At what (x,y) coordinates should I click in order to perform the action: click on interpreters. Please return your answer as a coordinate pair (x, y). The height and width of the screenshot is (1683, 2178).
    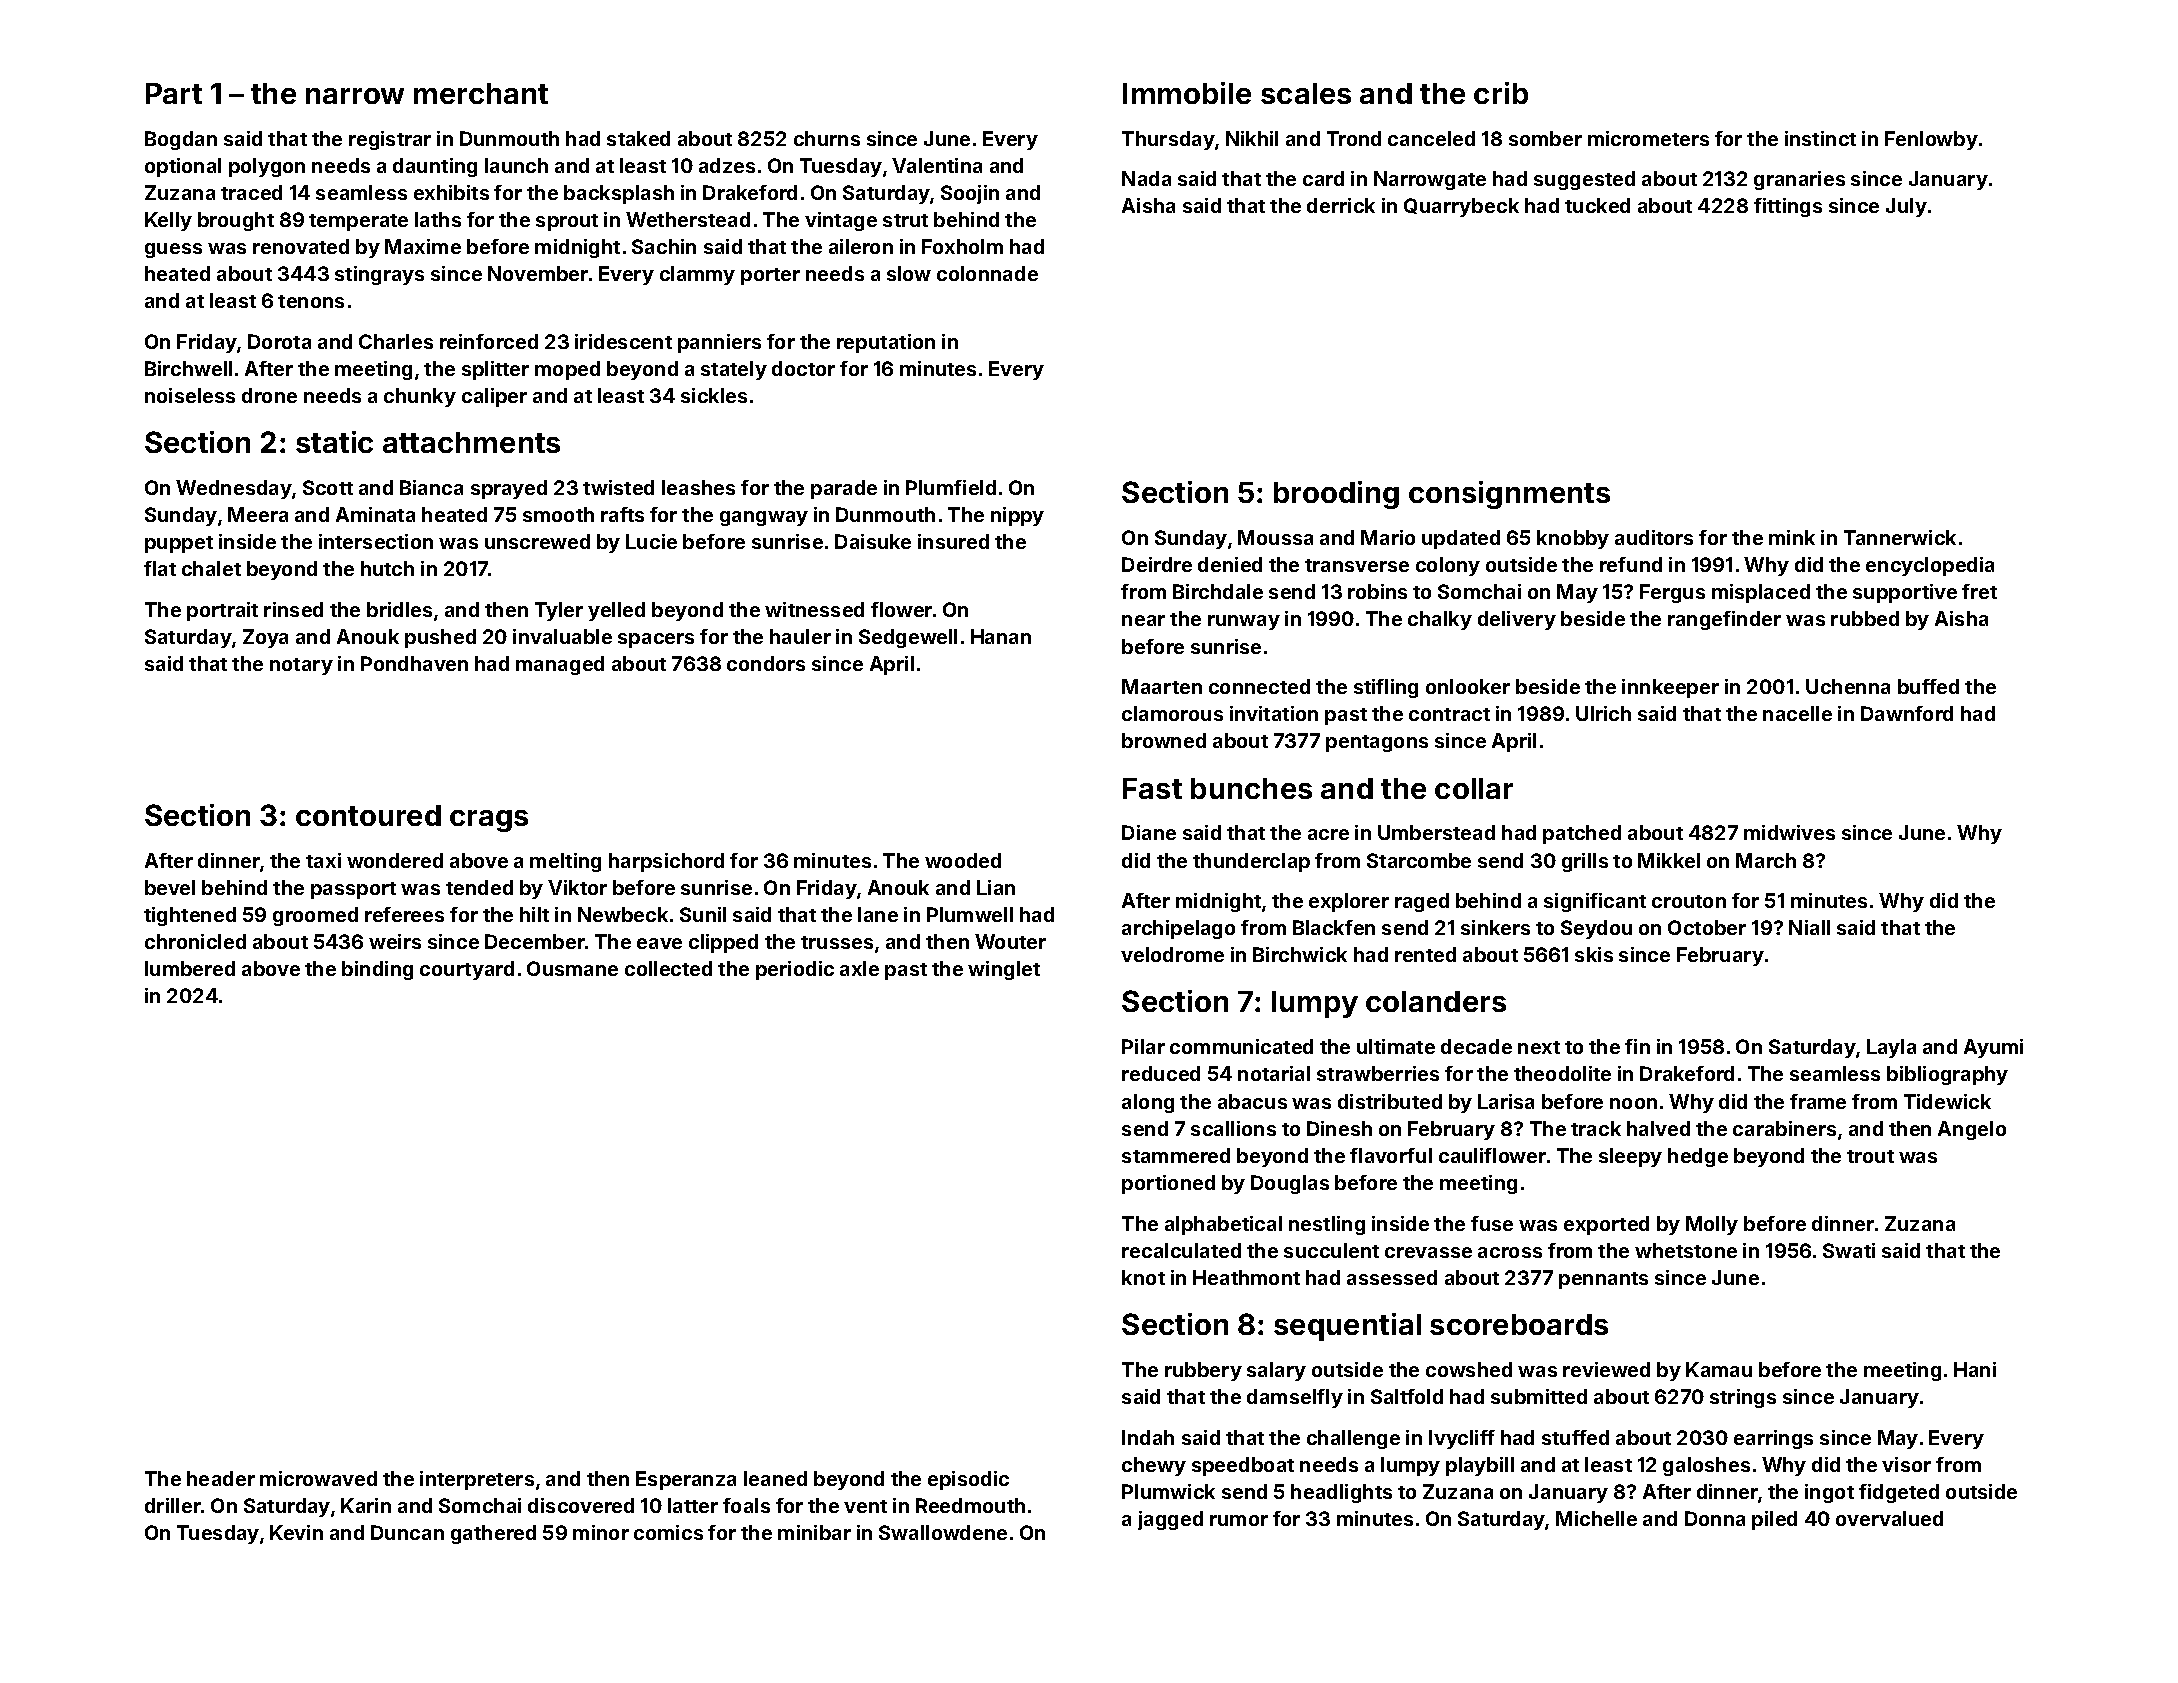
    Looking at the image, I should click on (477, 1480).
